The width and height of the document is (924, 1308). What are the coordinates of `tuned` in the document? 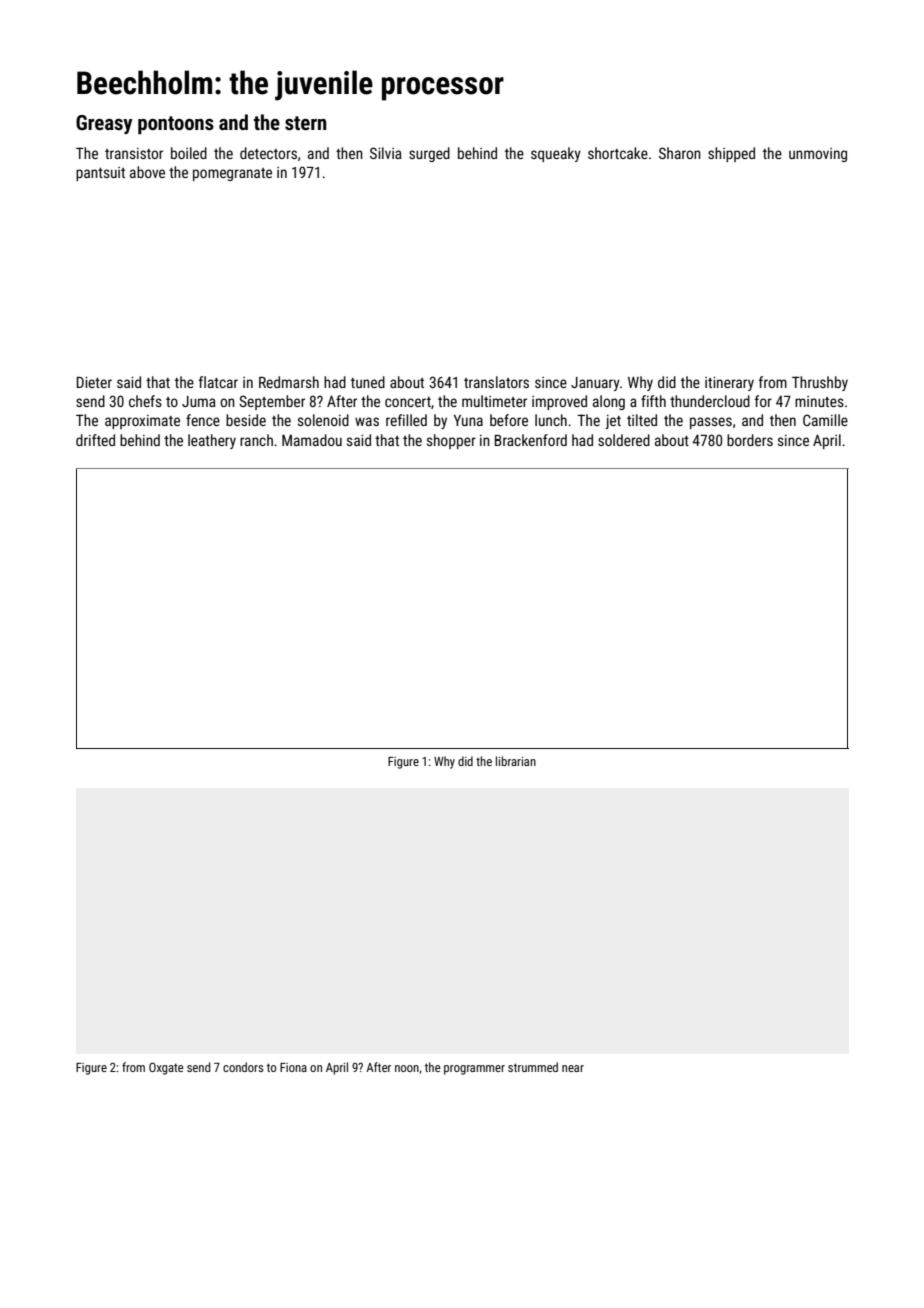 It's located at (368, 382).
